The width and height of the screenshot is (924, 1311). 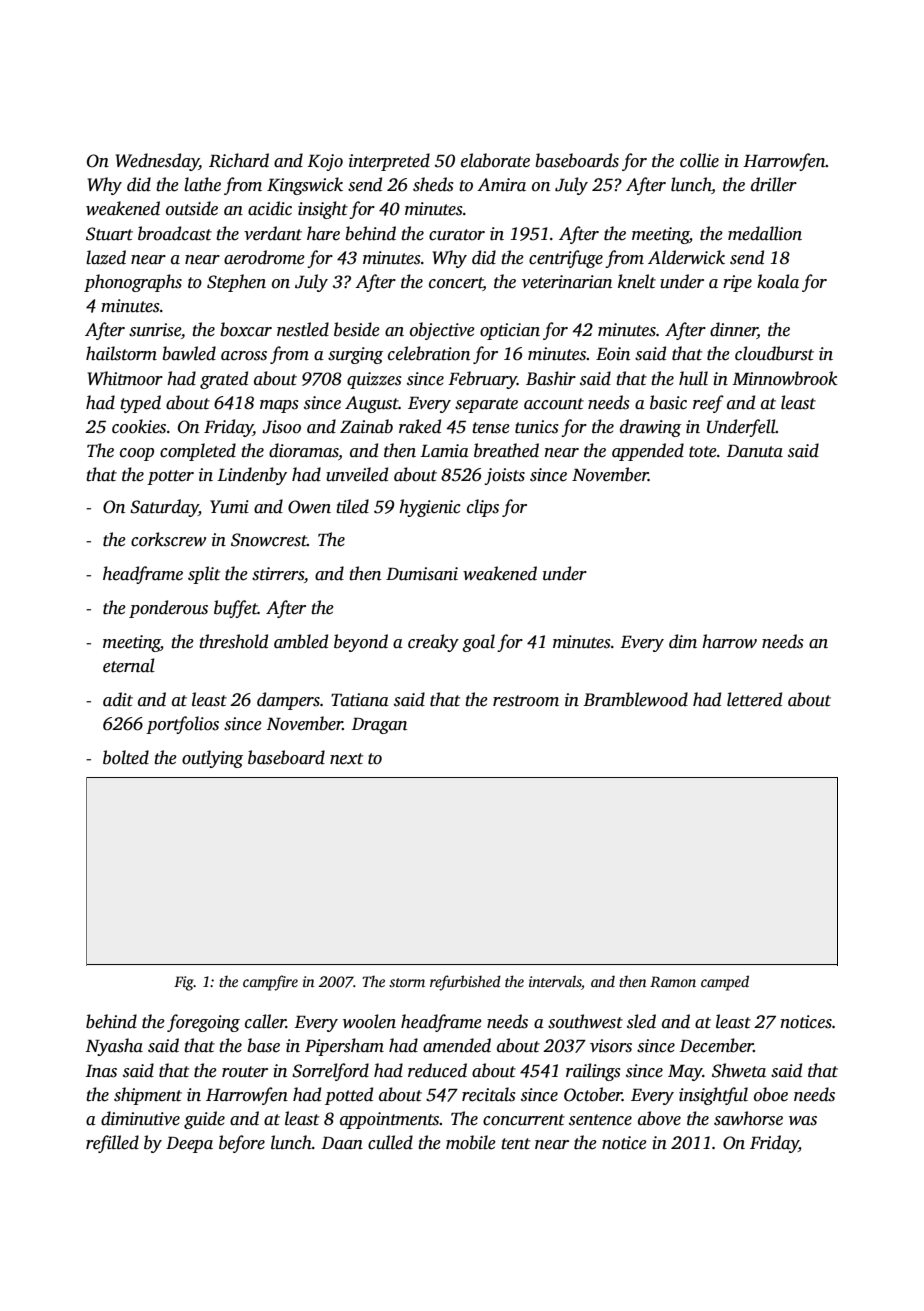 What do you see at coordinates (755, 451) in the screenshot?
I see `Danuta` at bounding box center [755, 451].
